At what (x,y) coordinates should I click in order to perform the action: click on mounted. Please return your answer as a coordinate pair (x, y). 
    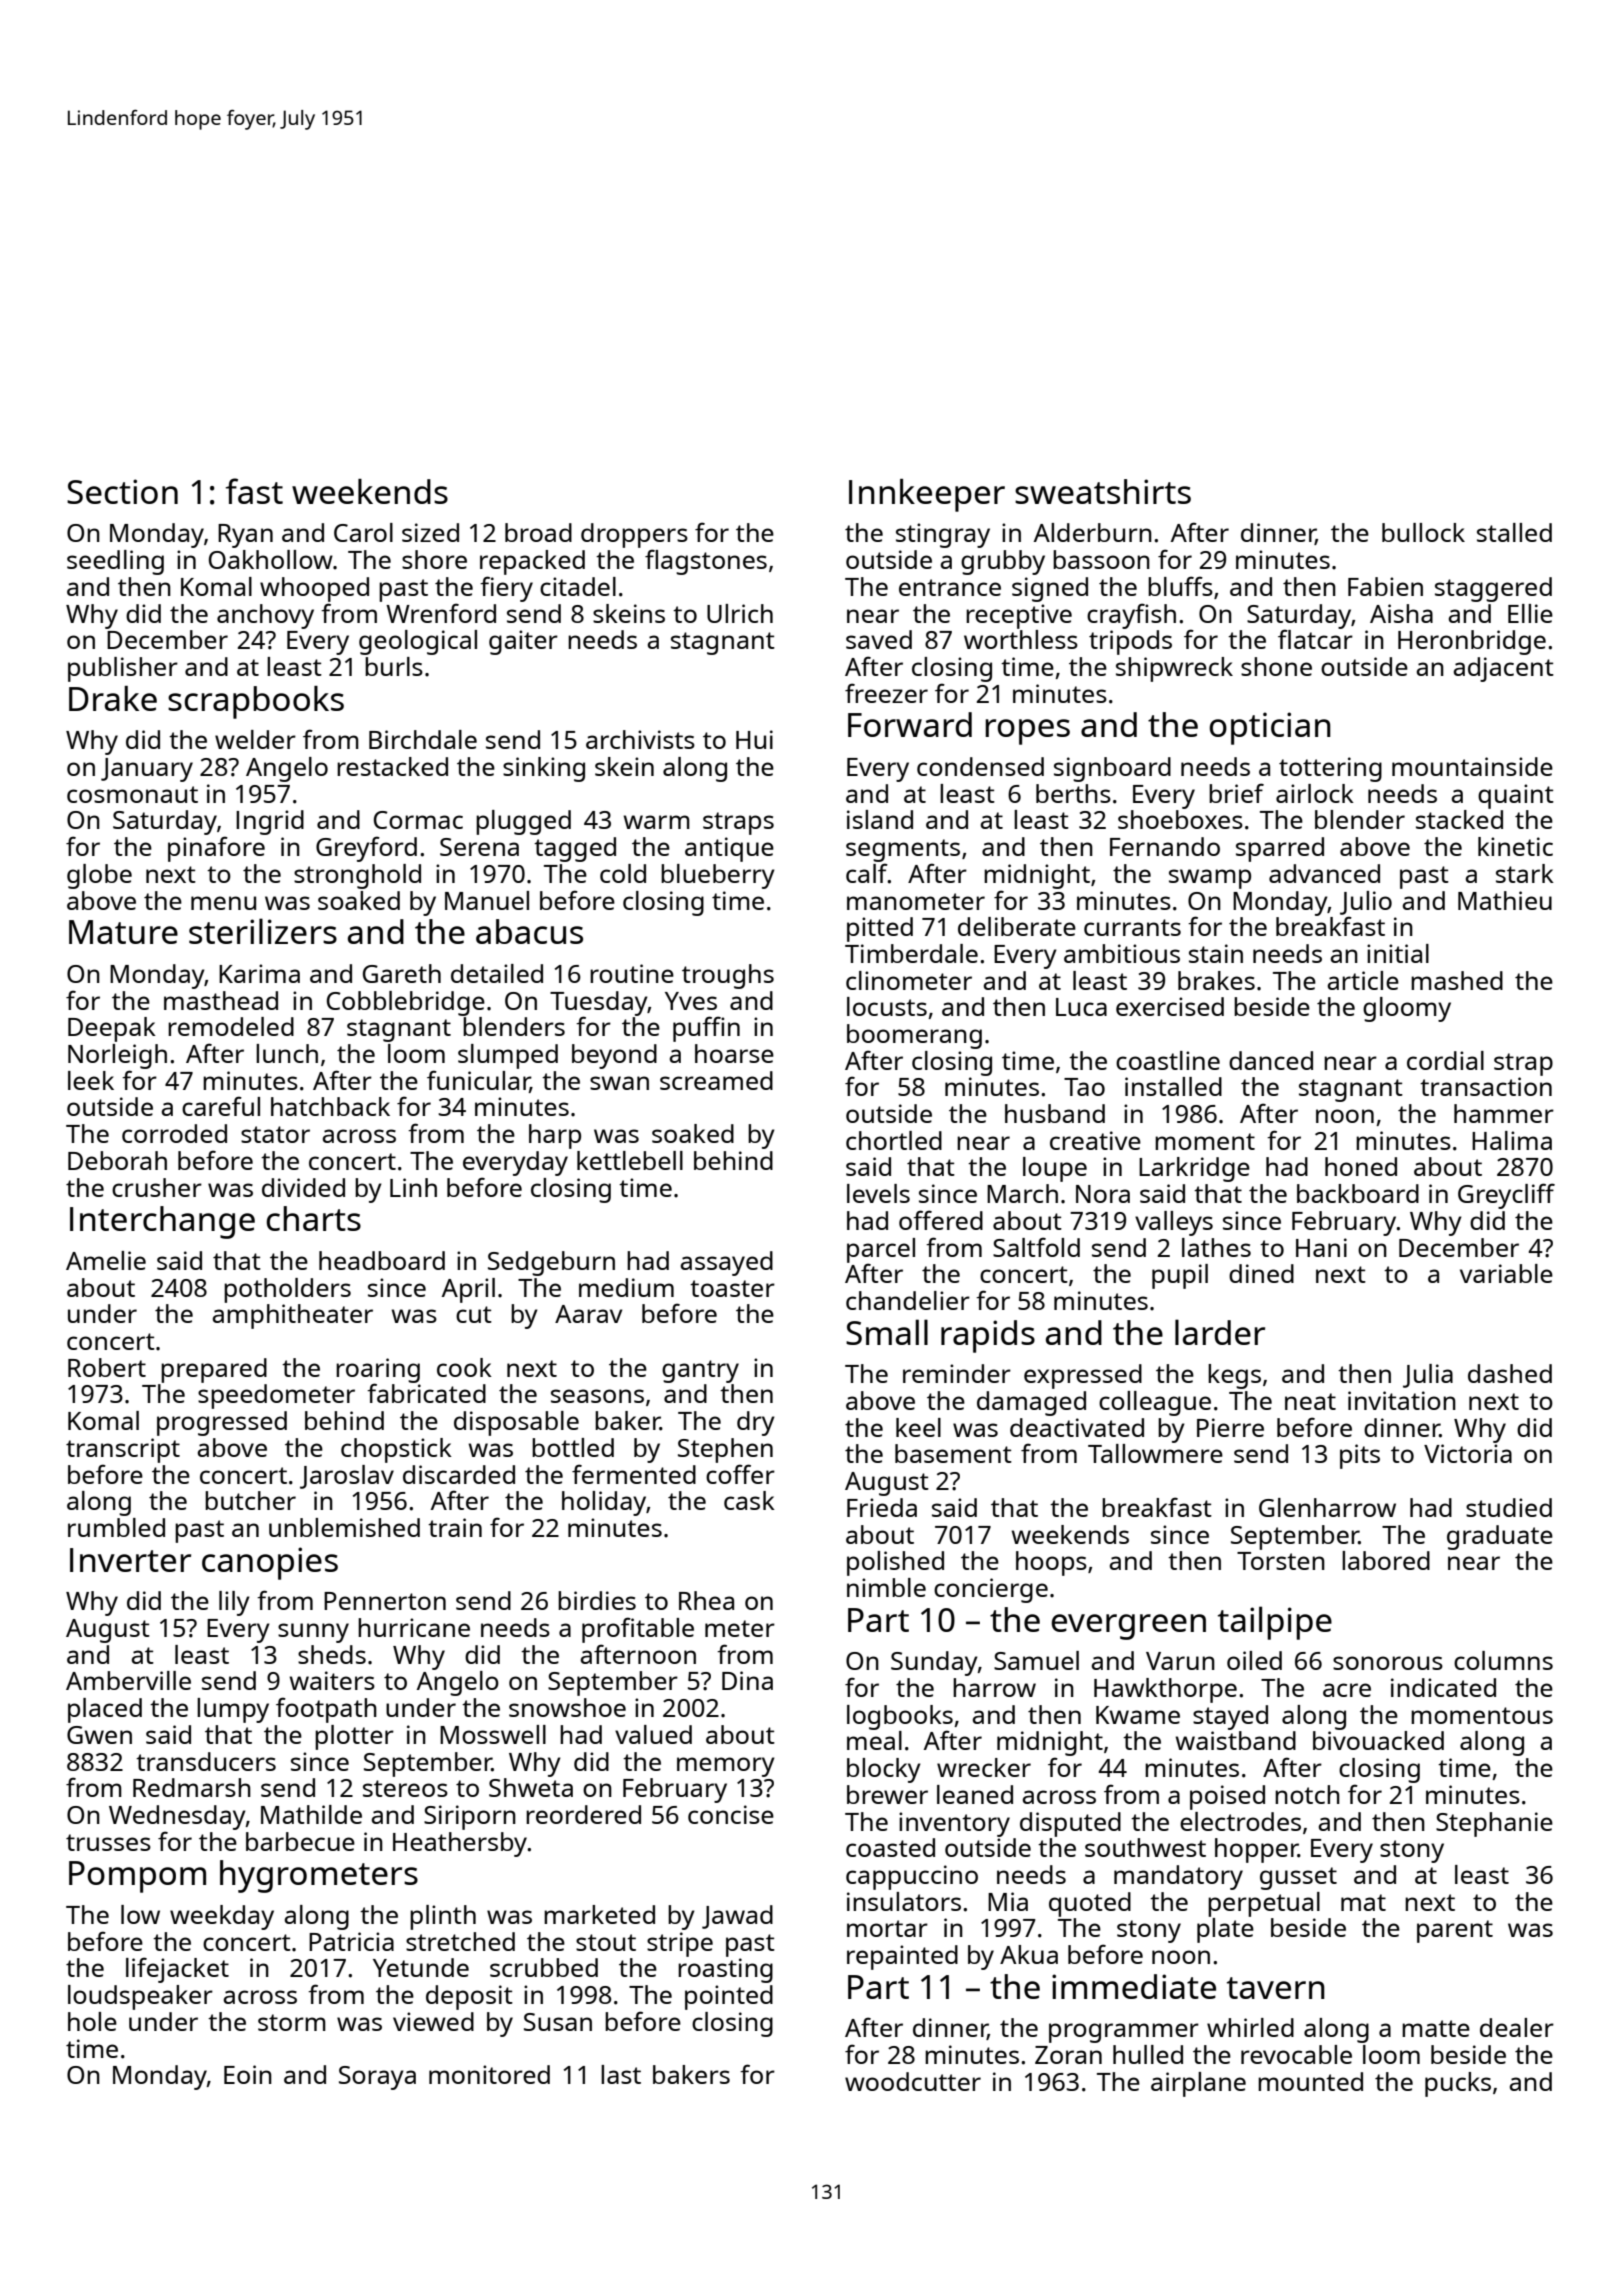
    Looking at the image, I should click on (1310, 2081).
